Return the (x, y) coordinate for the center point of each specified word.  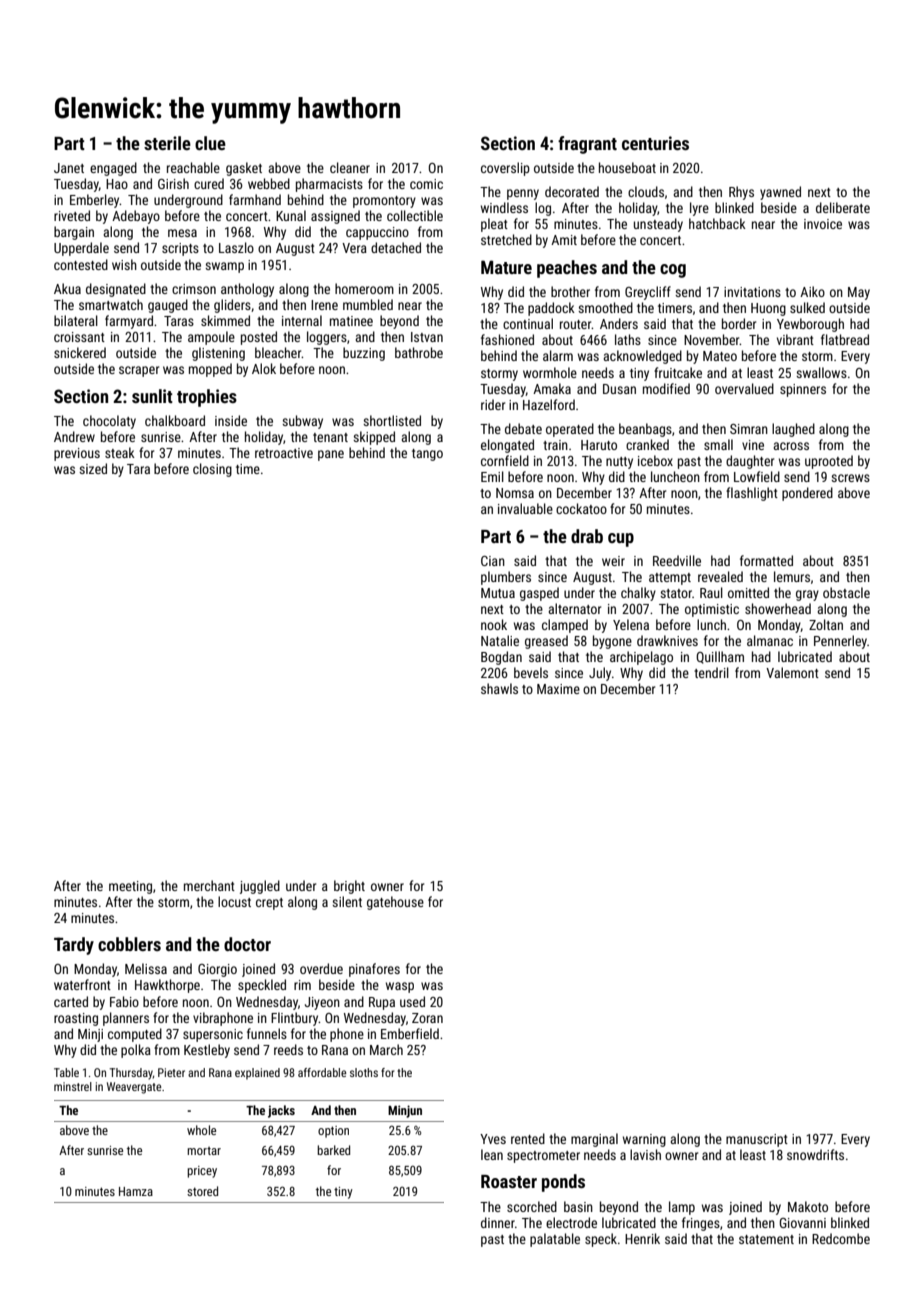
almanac (770, 640)
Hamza (136, 1191)
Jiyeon (322, 1003)
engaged (113, 169)
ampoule (211, 338)
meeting (130, 887)
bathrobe (419, 352)
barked (333, 1150)
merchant (209, 885)
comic (426, 184)
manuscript (757, 1140)
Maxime (558, 689)
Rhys (741, 193)
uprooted (829, 462)
